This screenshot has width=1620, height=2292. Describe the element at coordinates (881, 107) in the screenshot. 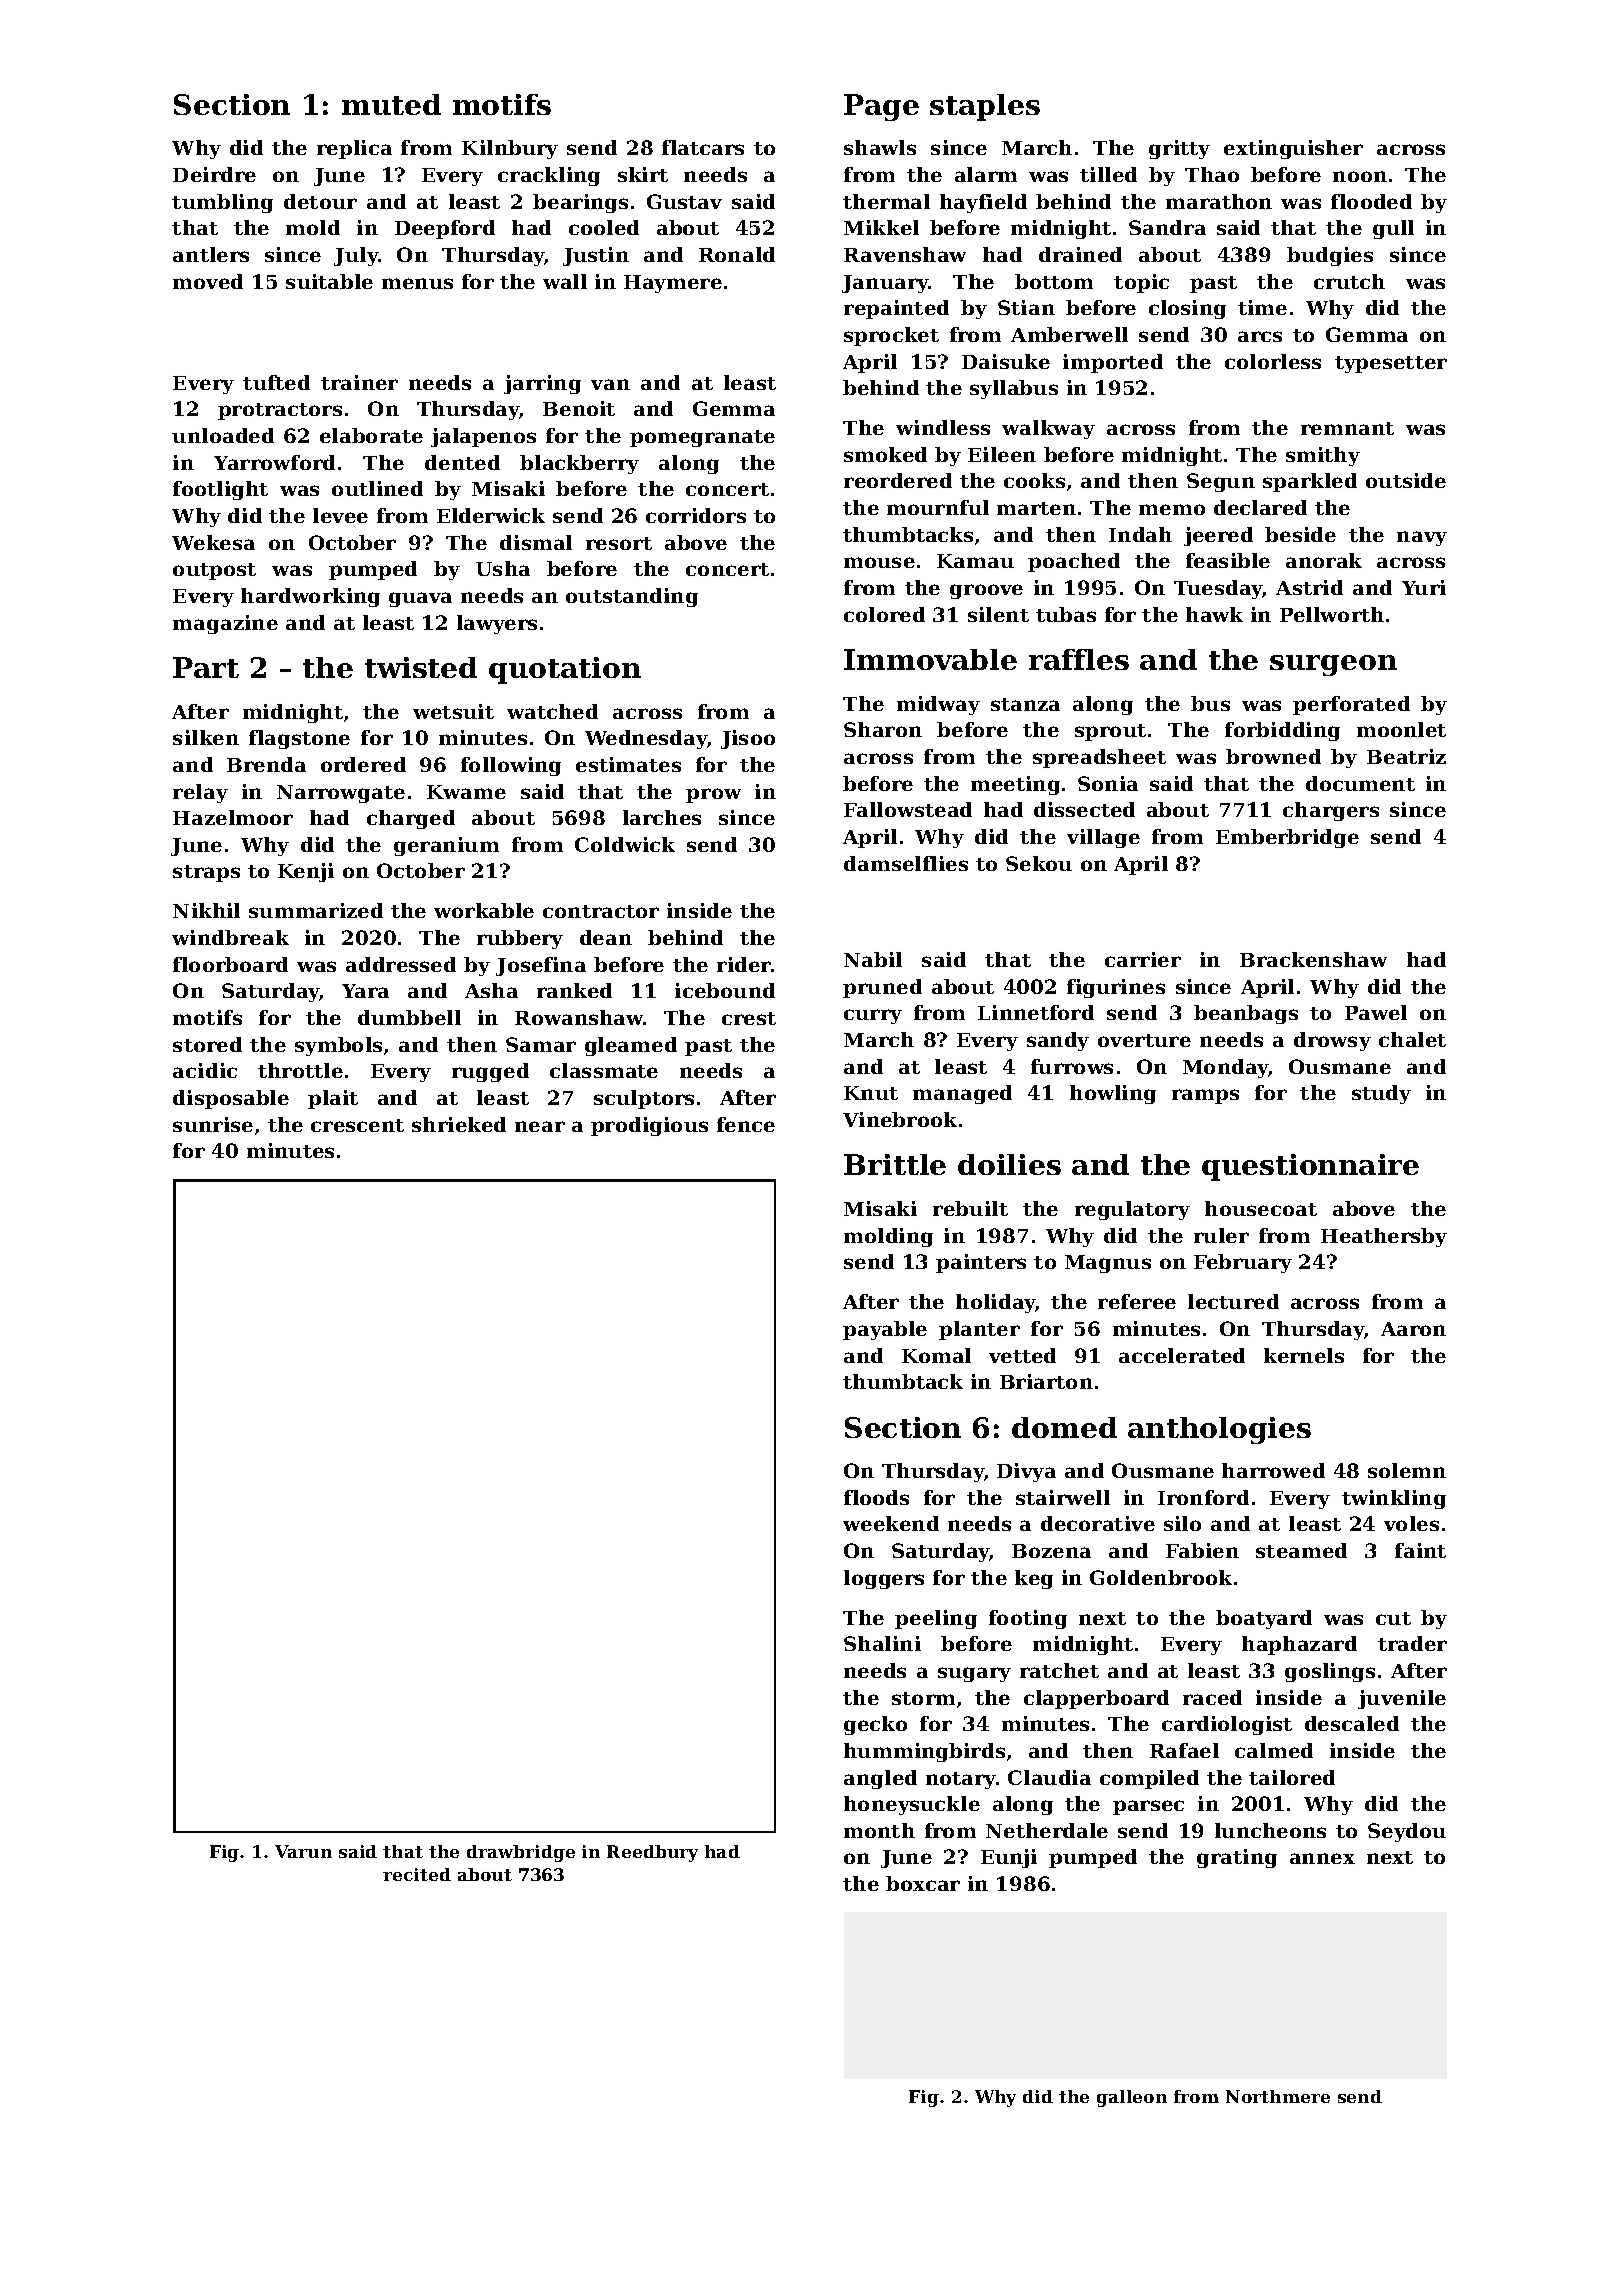

I see `Page` at that location.
